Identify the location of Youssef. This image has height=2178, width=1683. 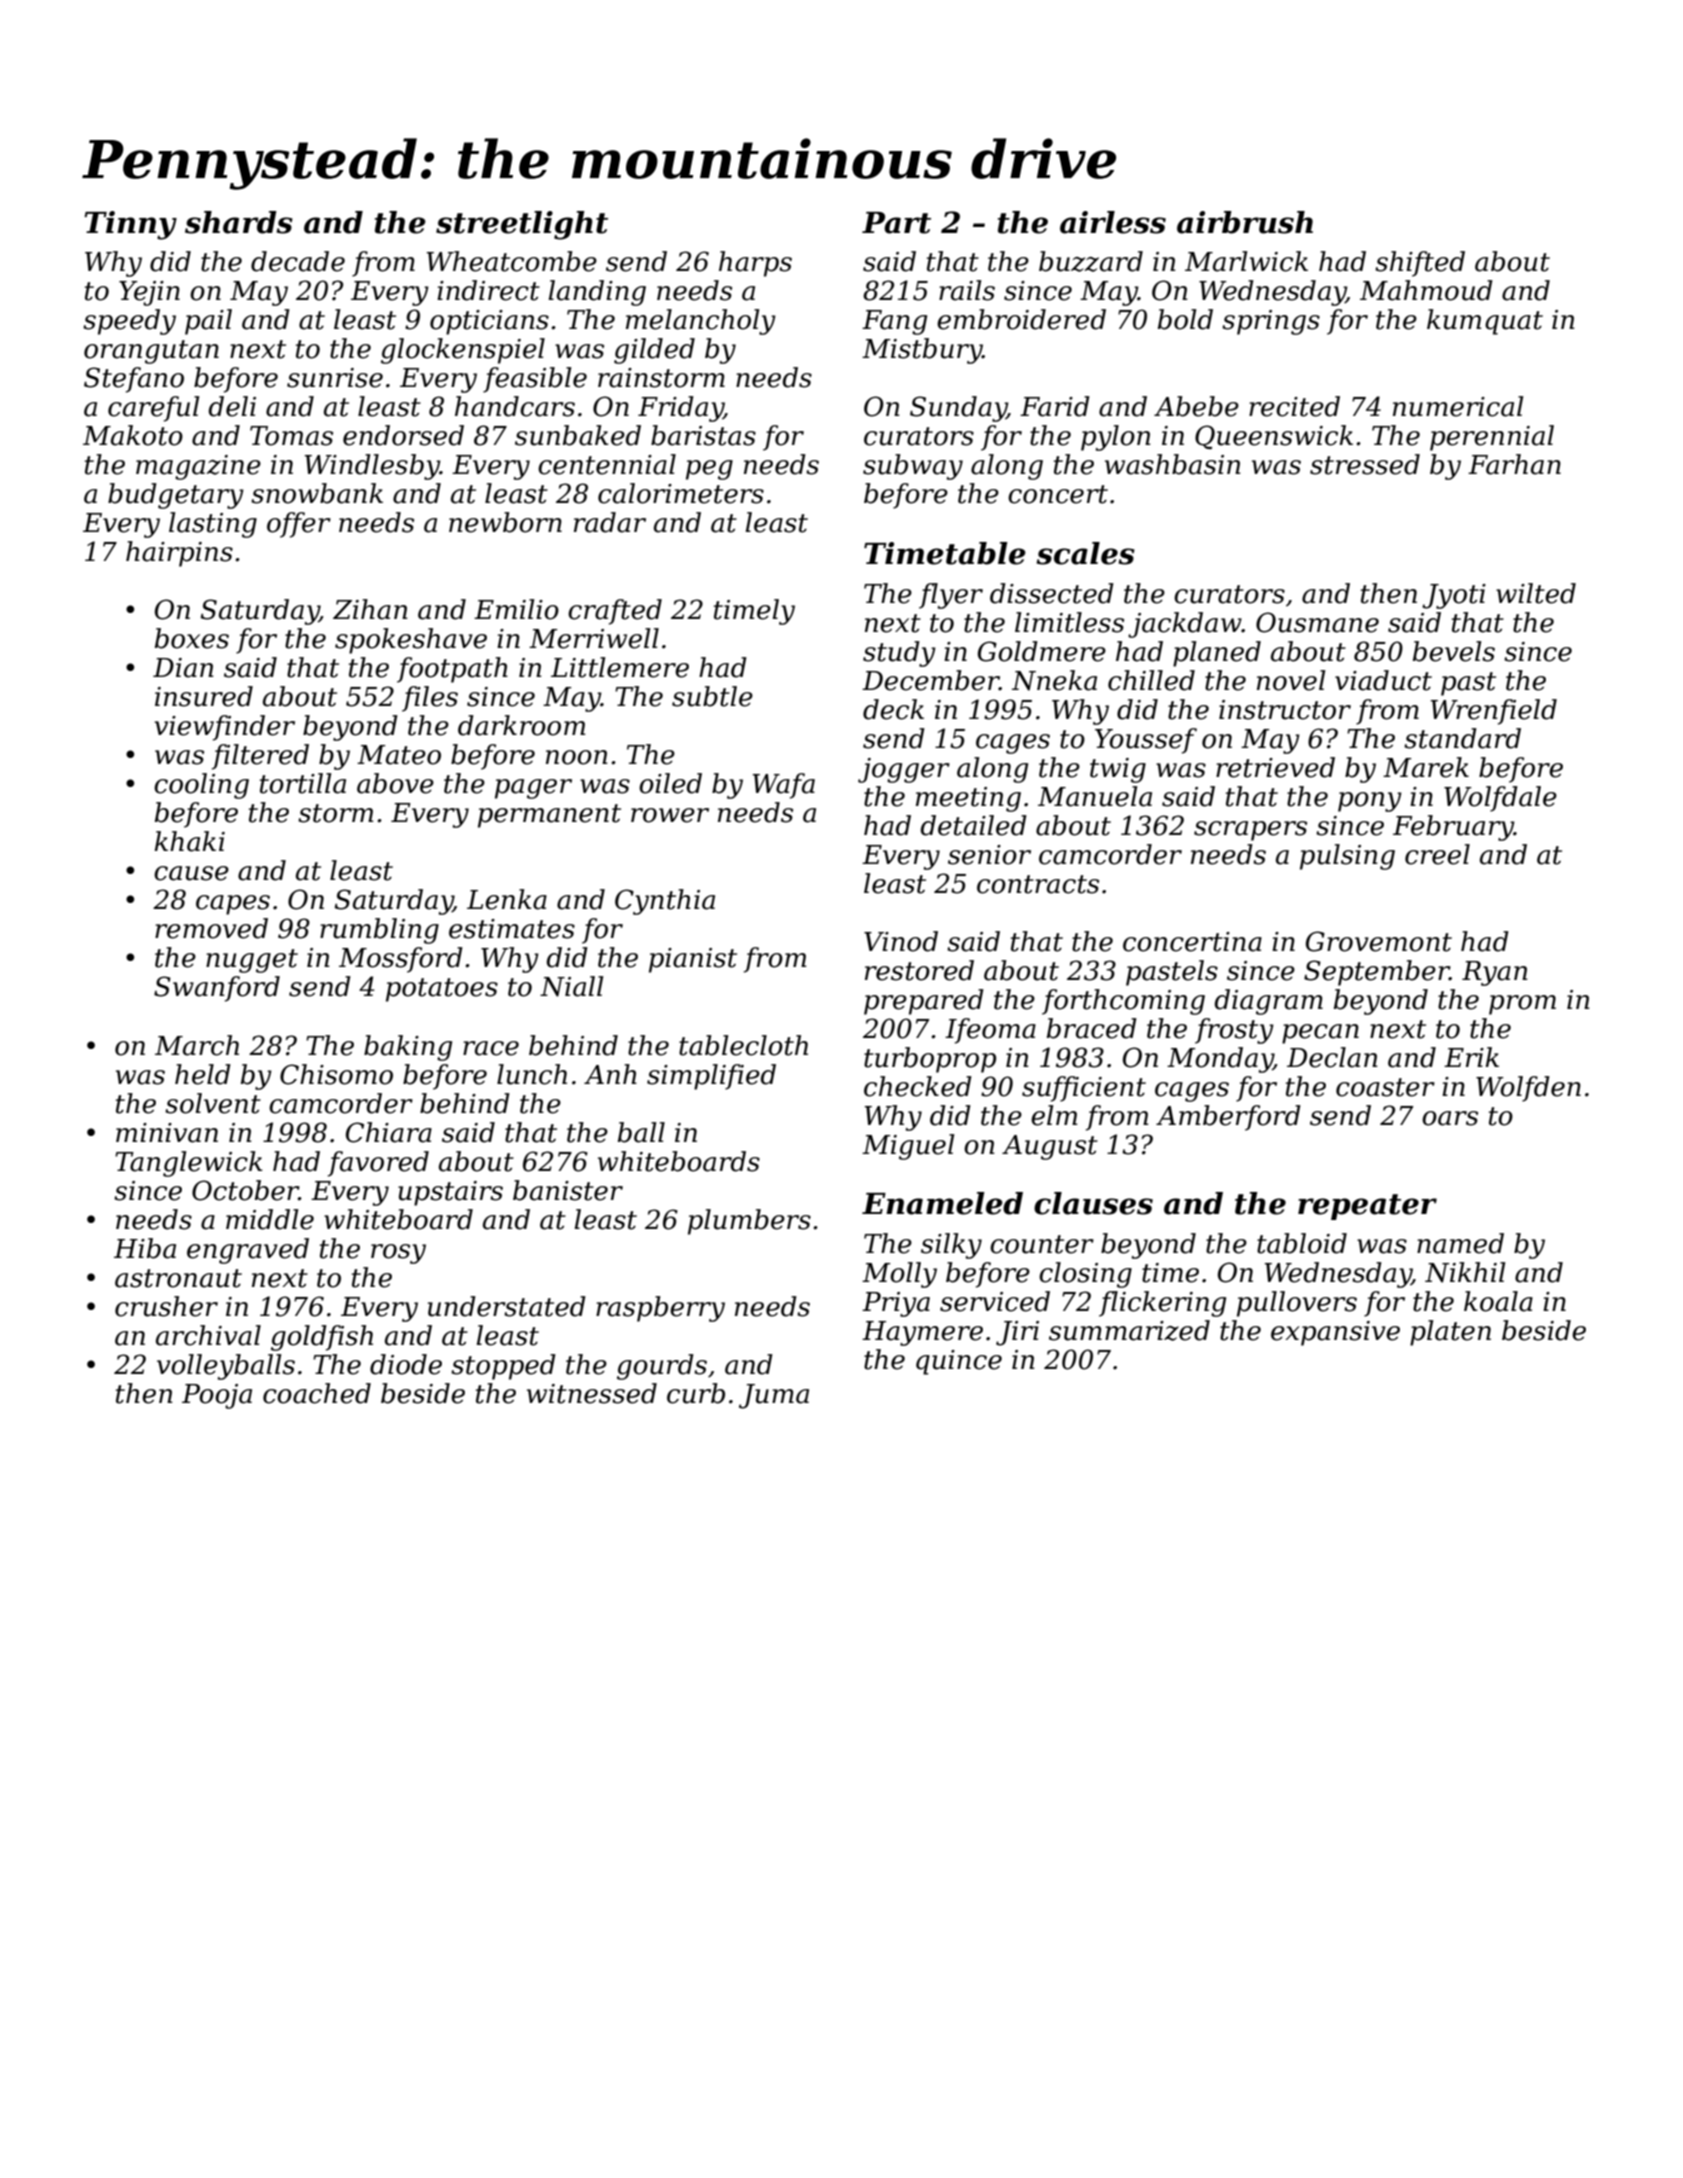
(1146, 741).
